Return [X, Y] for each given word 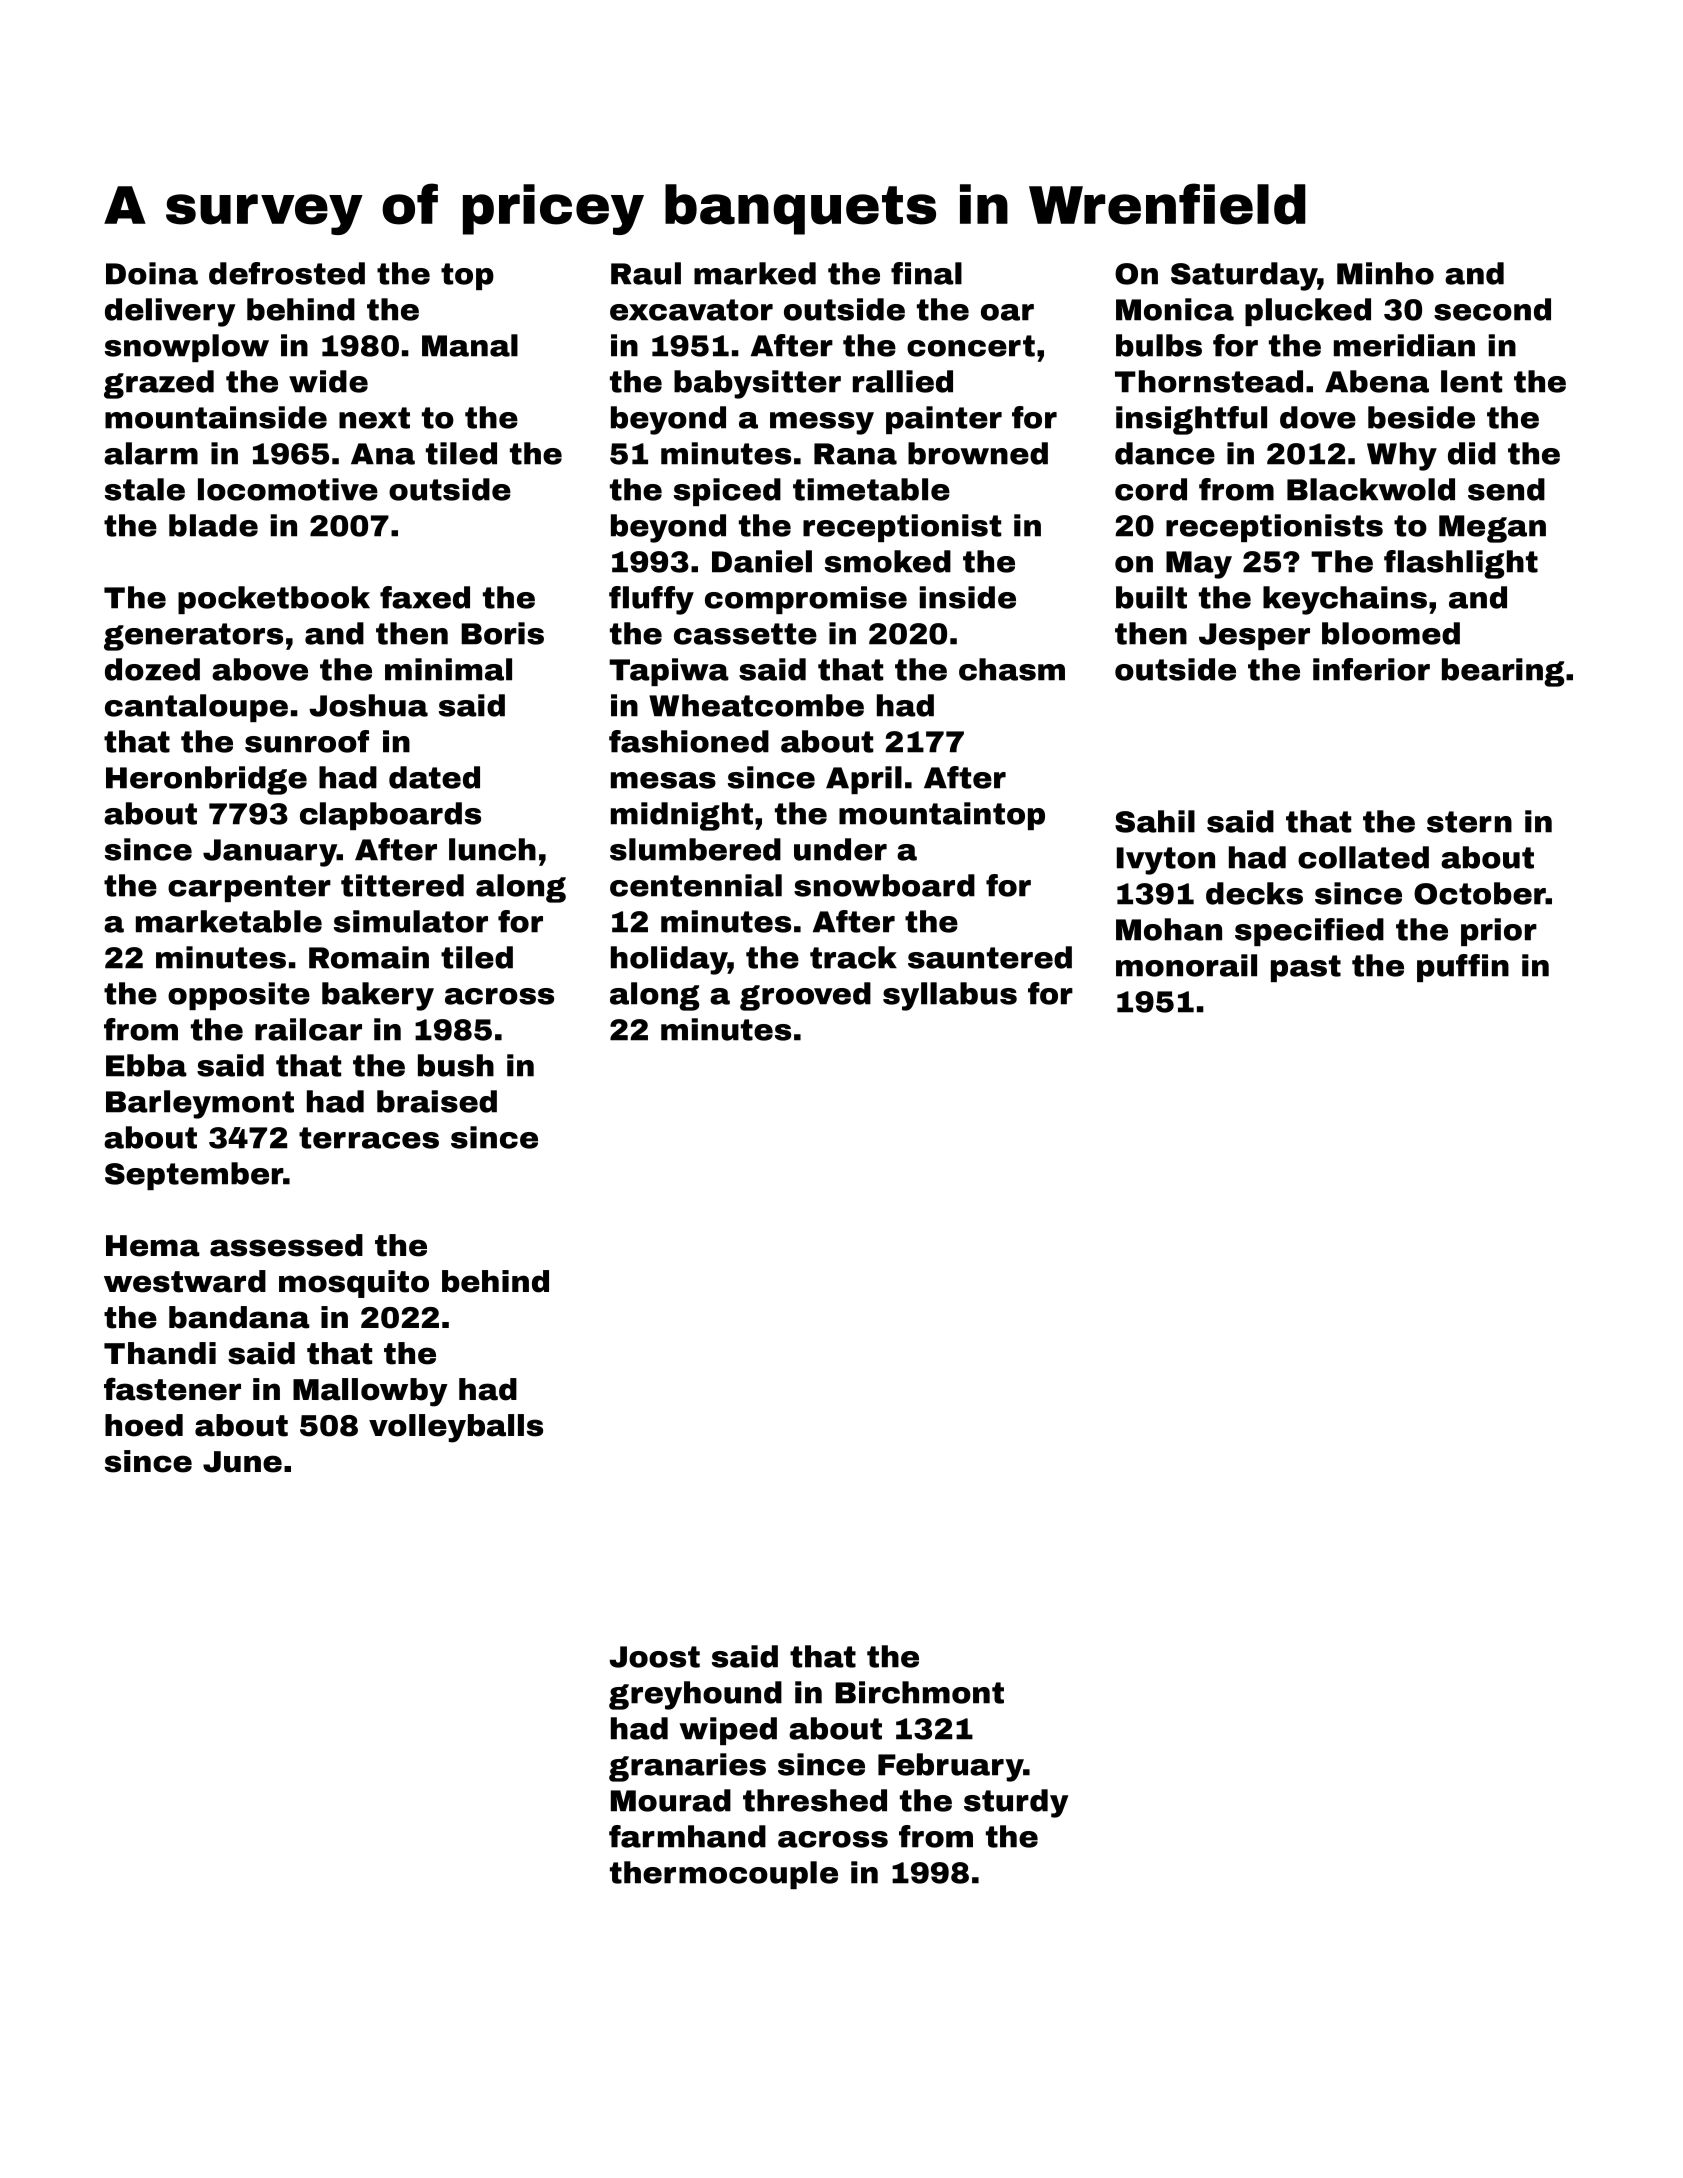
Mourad [671, 1800]
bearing [1503, 672]
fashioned [689, 741]
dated [434, 777]
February [950, 1767]
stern [1469, 822]
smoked [888, 561]
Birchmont [919, 1692]
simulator [411, 921]
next [374, 418]
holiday [669, 960]
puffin [1463, 968]
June [242, 1462]
